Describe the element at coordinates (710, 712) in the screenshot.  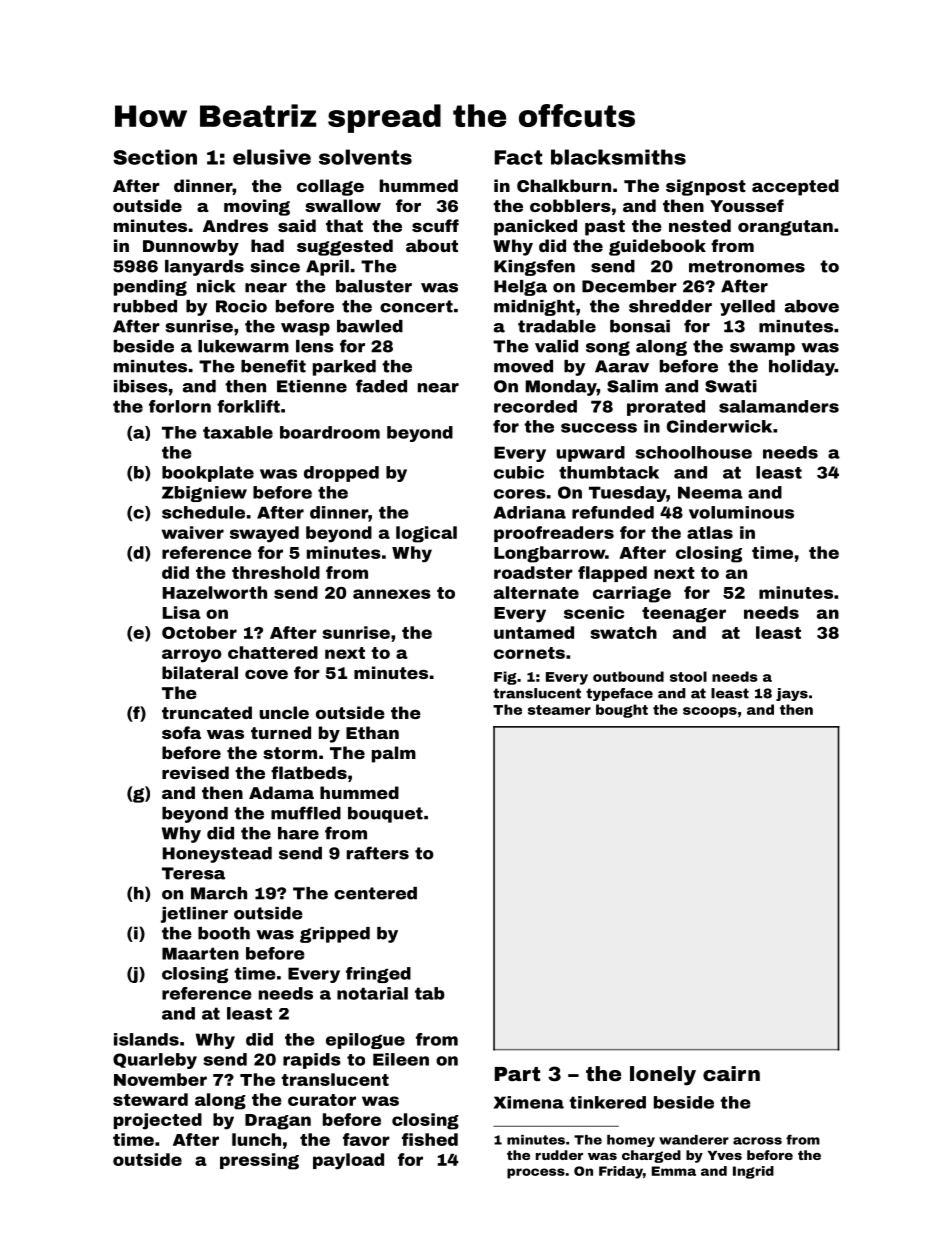
I see `scoops` at that location.
